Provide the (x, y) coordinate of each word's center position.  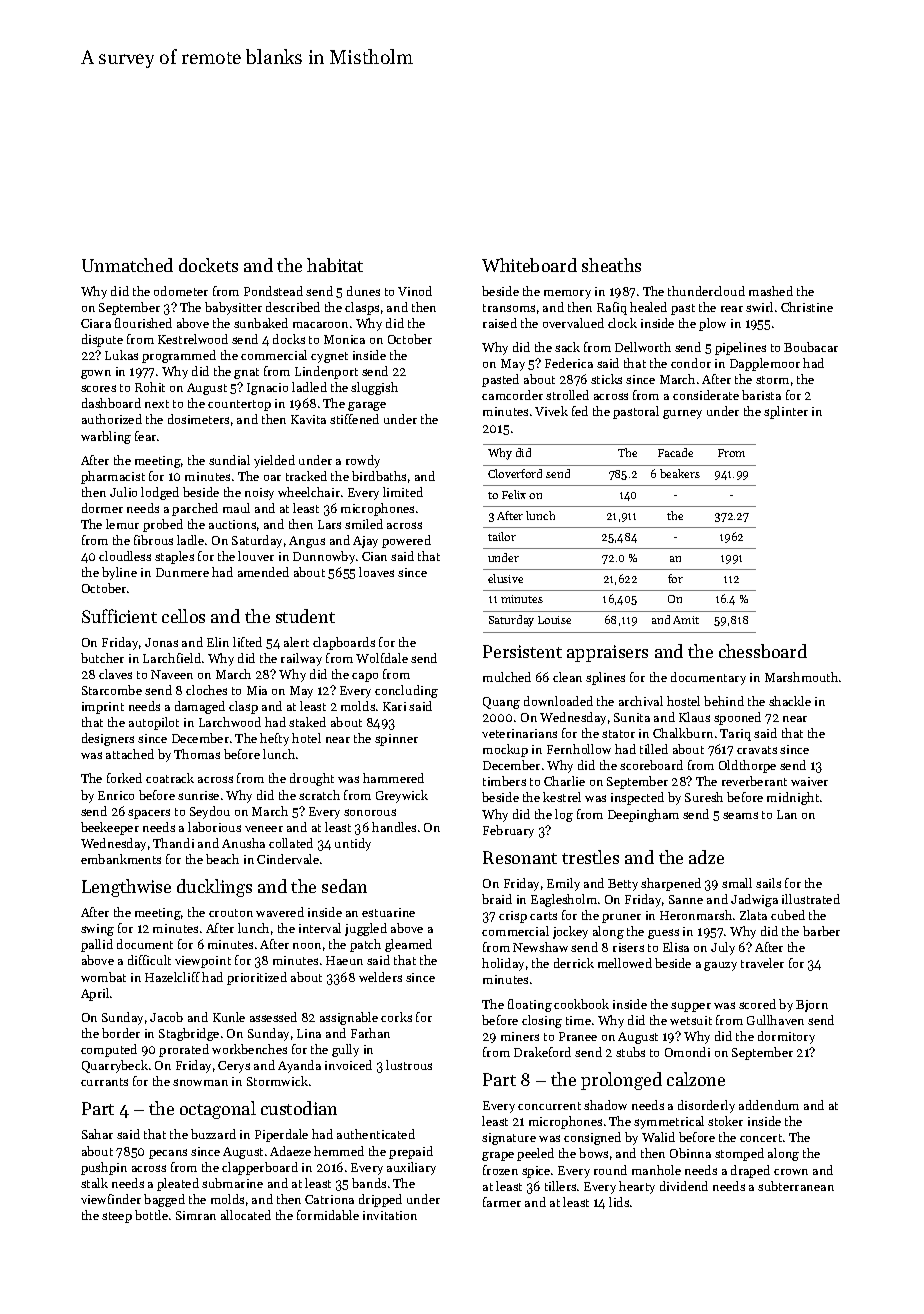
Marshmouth (801, 677)
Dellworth (643, 347)
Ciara (96, 323)
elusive (505, 578)
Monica (344, 339)
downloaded (558, 701)
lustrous (409, 1065)
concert (761, 1138)
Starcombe (112, 690)
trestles (590, 857)
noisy (259, 494)
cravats (757, 750)
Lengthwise (126, 888)
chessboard (763, 651)
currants (104, 1082)
